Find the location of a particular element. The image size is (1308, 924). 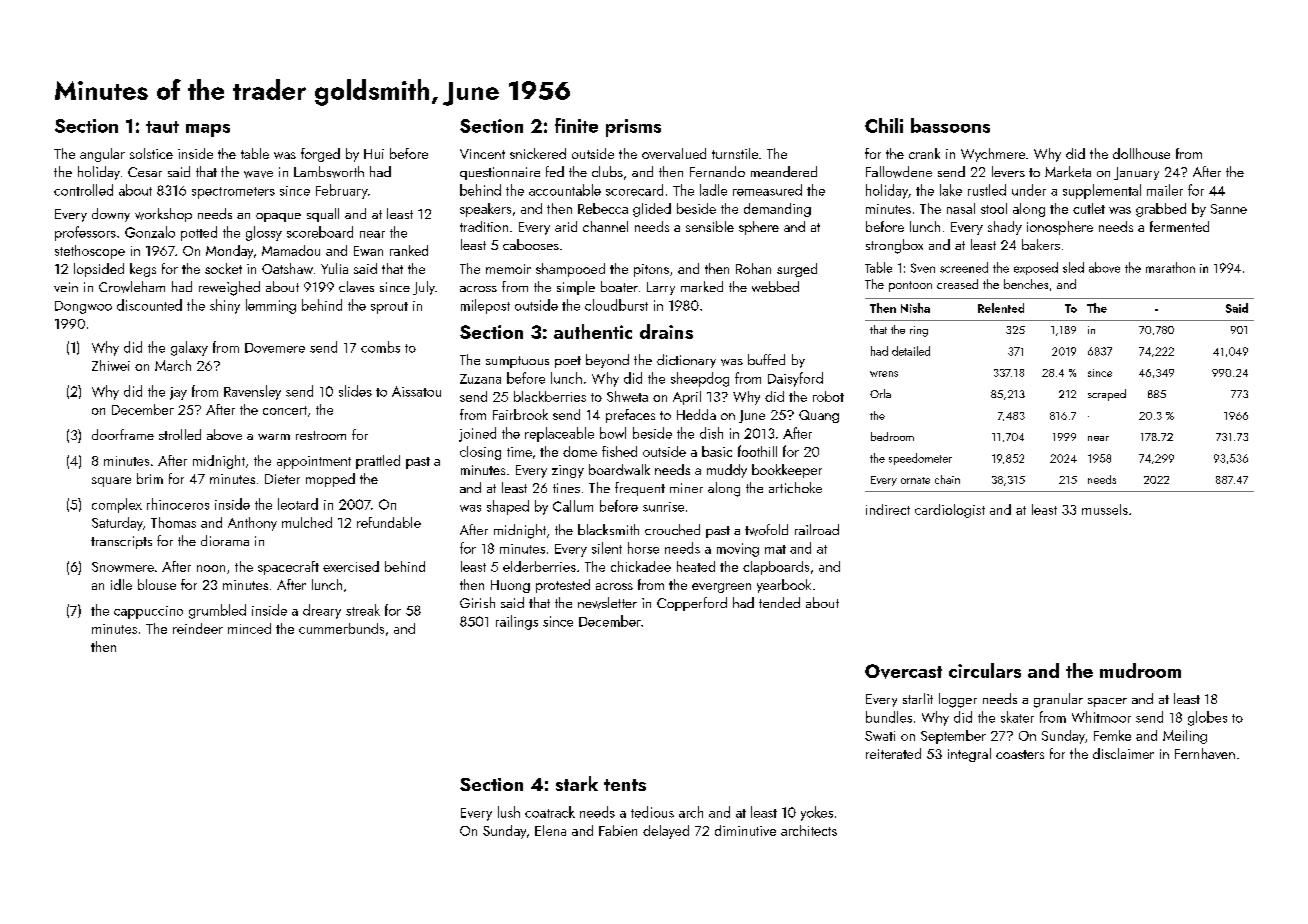

bassoons is located at coordinates (950, 125).
